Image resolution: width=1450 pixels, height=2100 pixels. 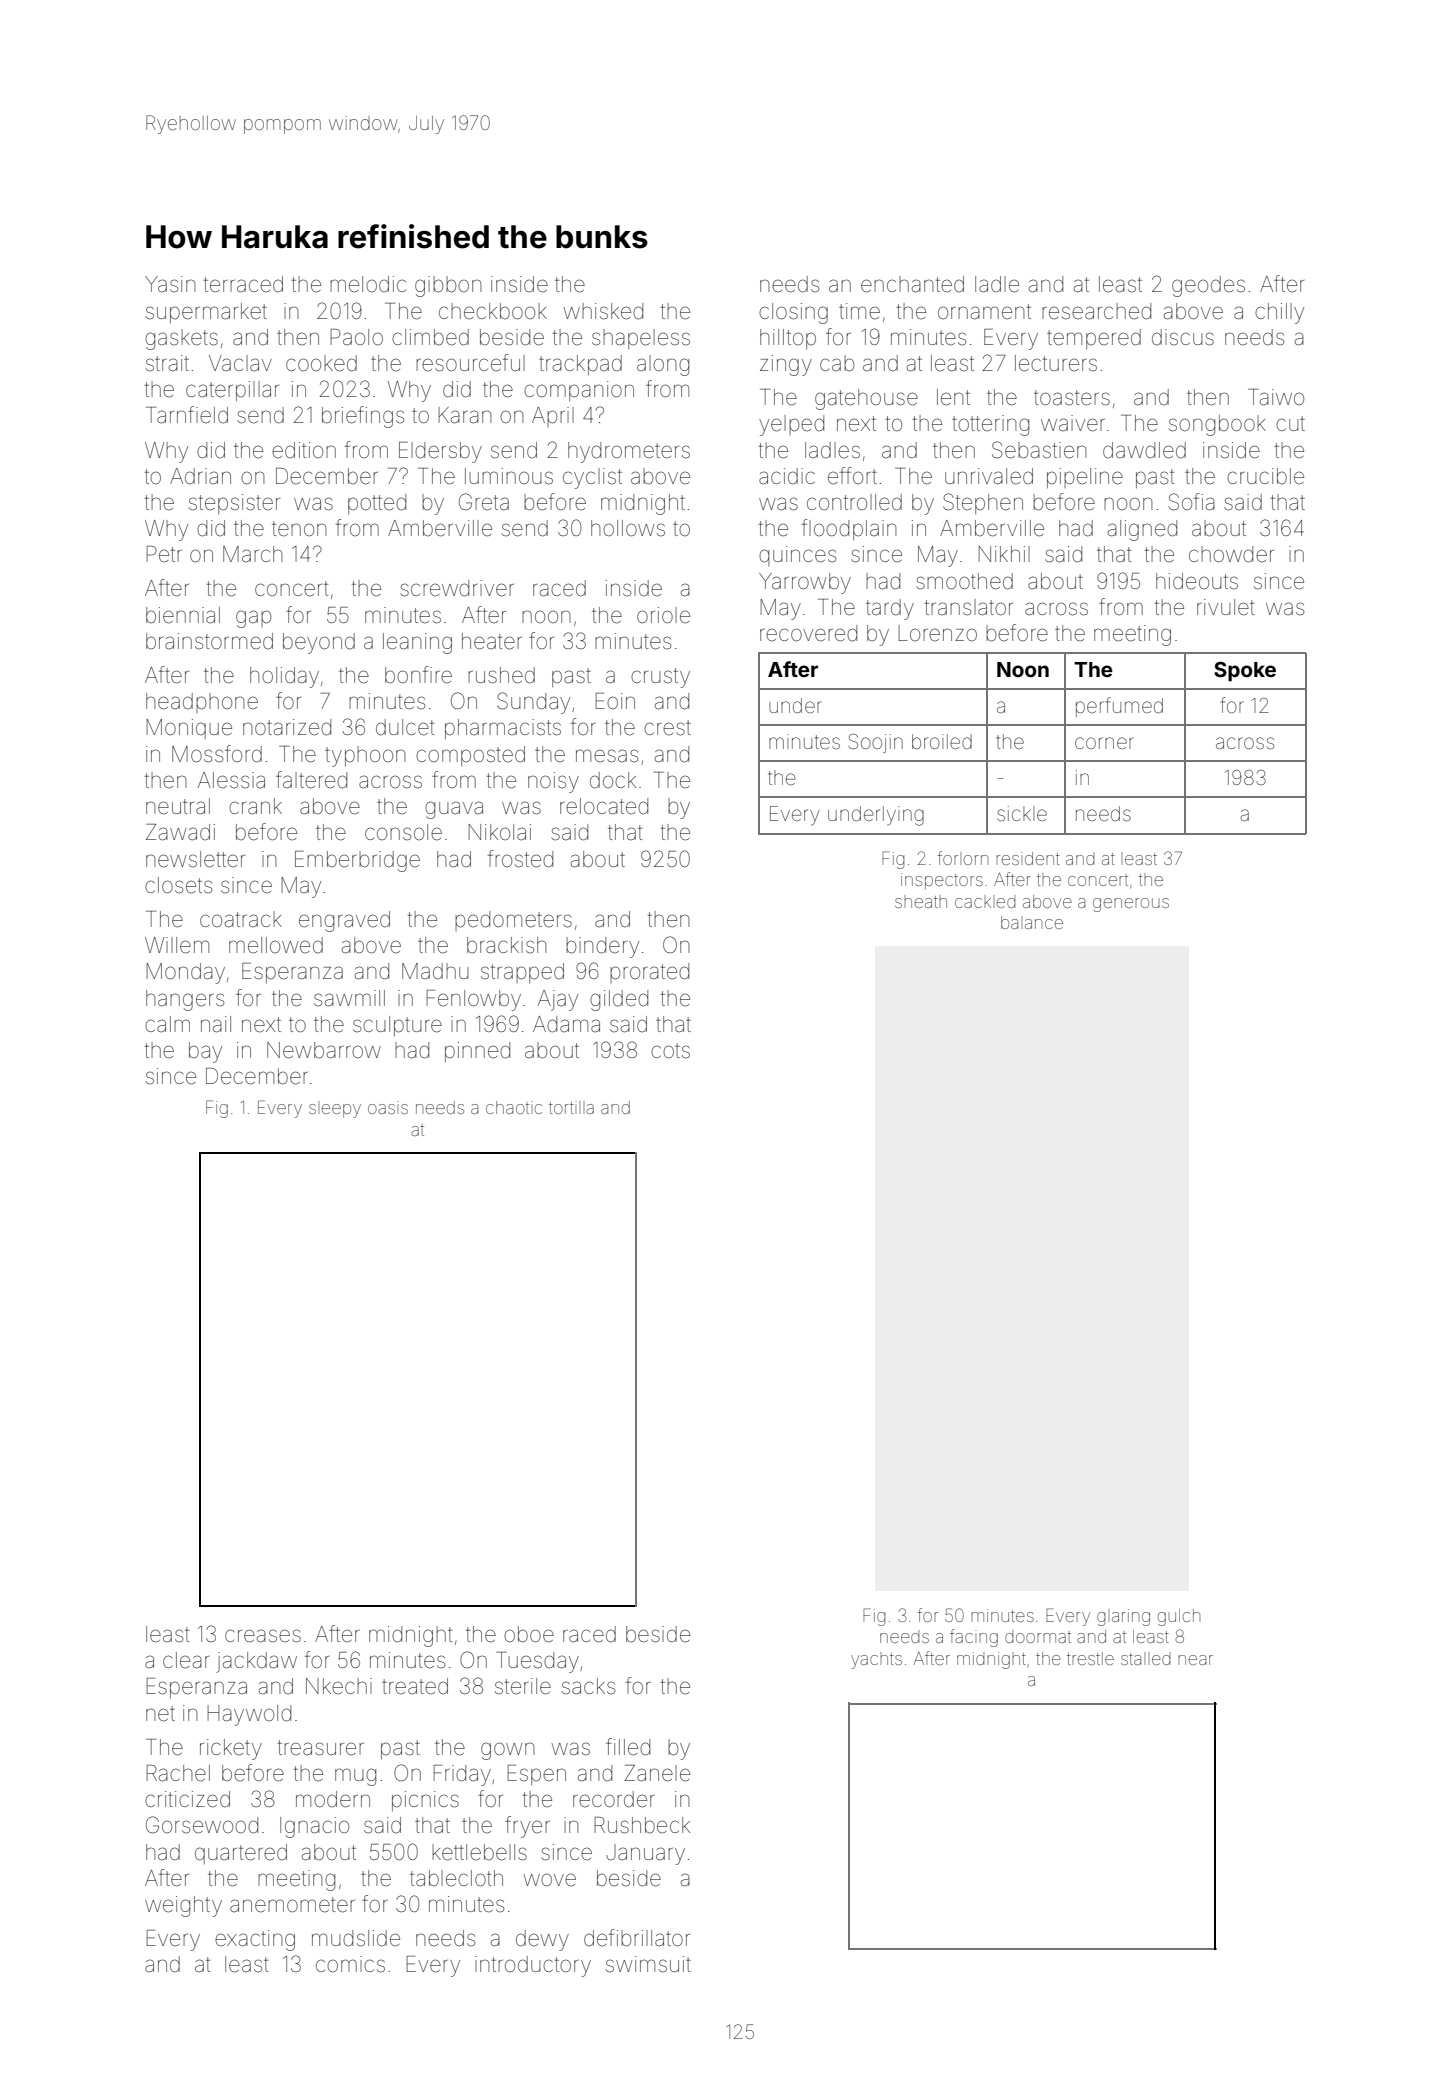 What do you see at coordinates (592, 478) in the image?
I see `cyclist` at bounding box center [592, 478].
